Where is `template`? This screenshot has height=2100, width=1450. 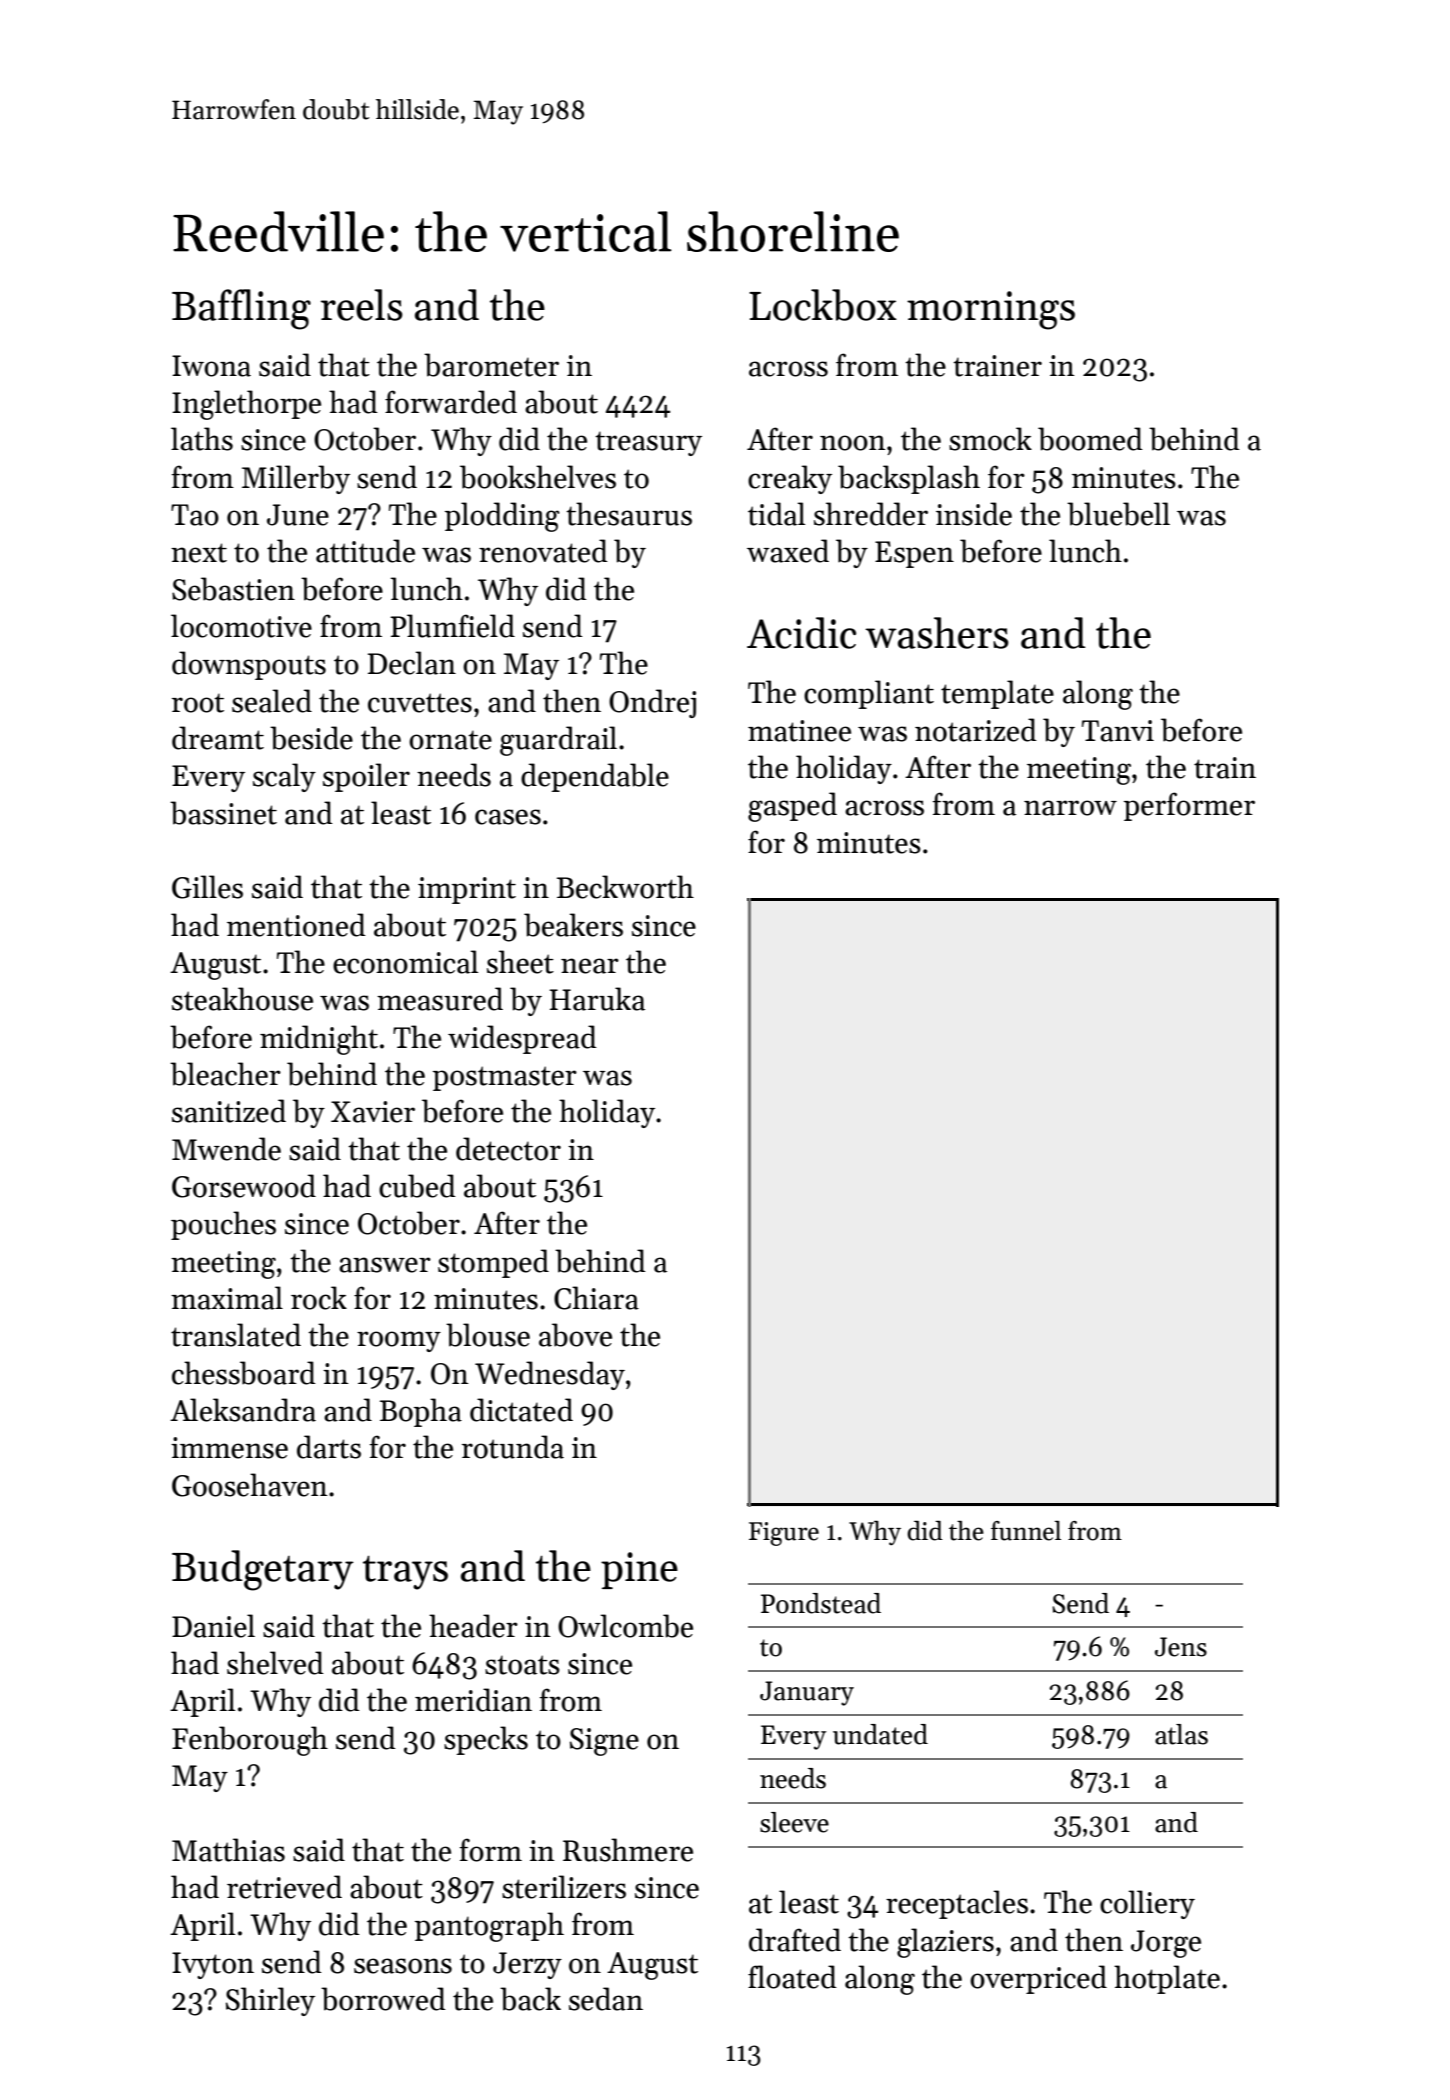 template is located at coordinates (997, 694).
